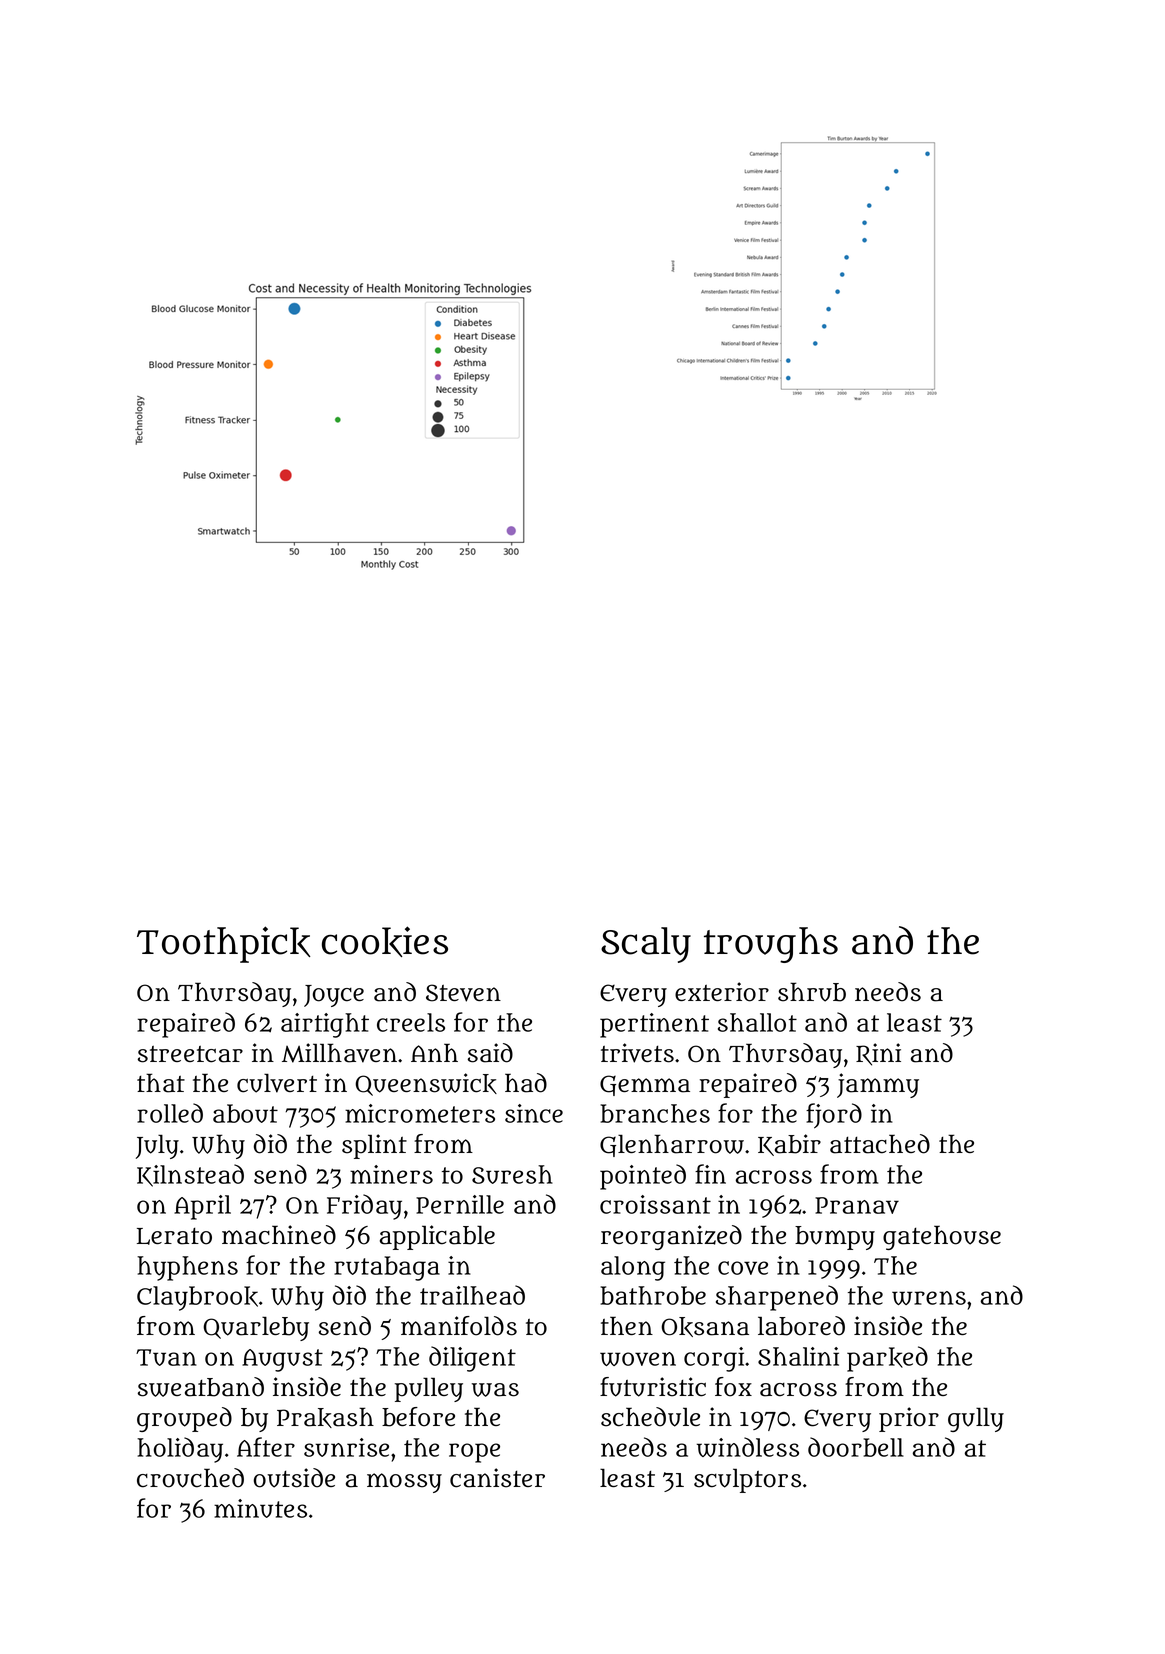  Describe the element at coordinates (655, 1204) in the screenshot. I see `croissant` at that location.
